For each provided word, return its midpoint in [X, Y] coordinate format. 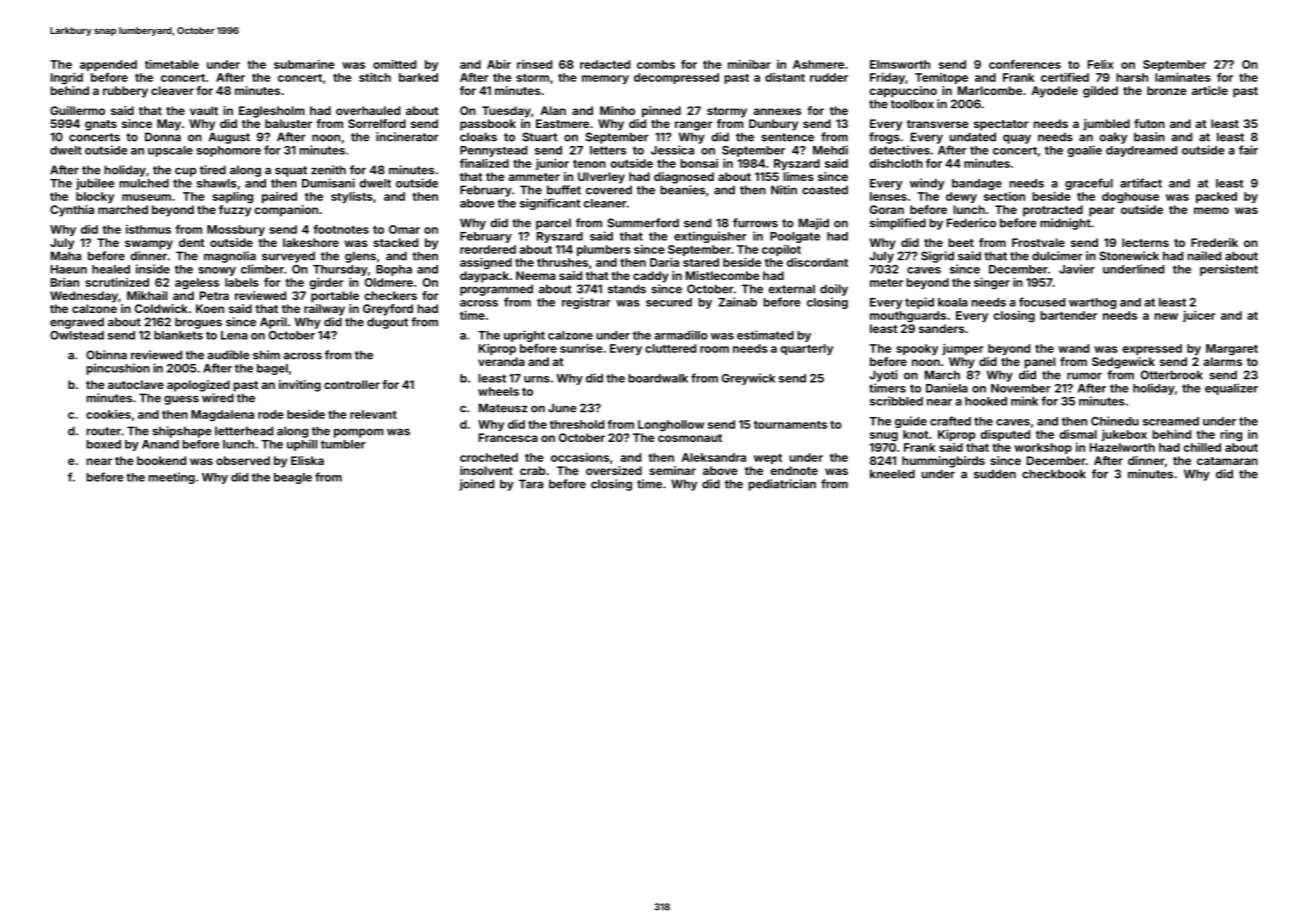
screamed [1171, 421]
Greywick [748, 379]
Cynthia [72, 211]
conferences [1025, 64]
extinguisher [710, 237]
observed [243, 460]
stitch [375, 77]
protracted [1053, 211]
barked [418, 77]
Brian [65, 282]
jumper [963, 349]
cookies [108, 414]
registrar [586, 303]
